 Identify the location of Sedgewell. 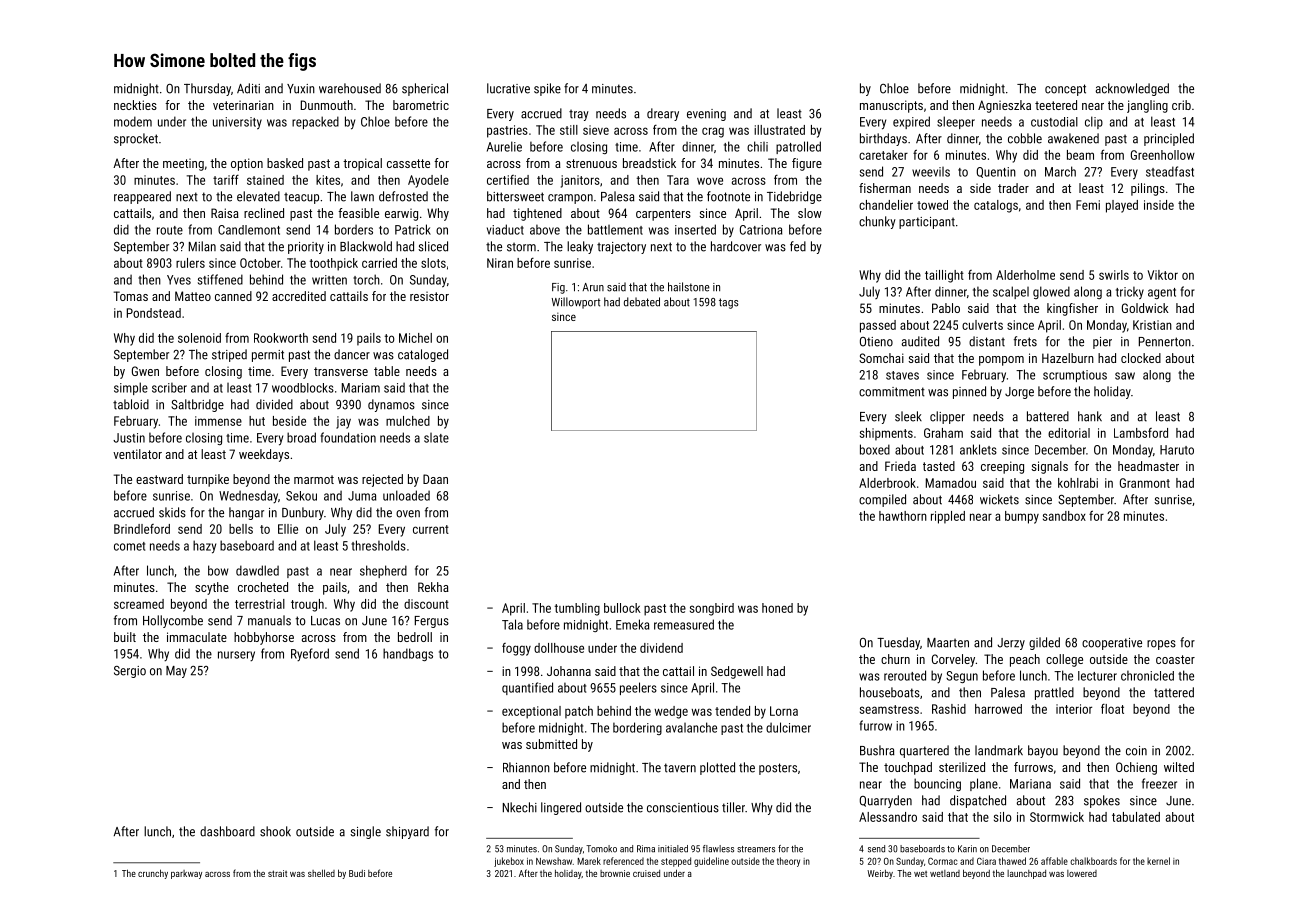
(737, 672).
